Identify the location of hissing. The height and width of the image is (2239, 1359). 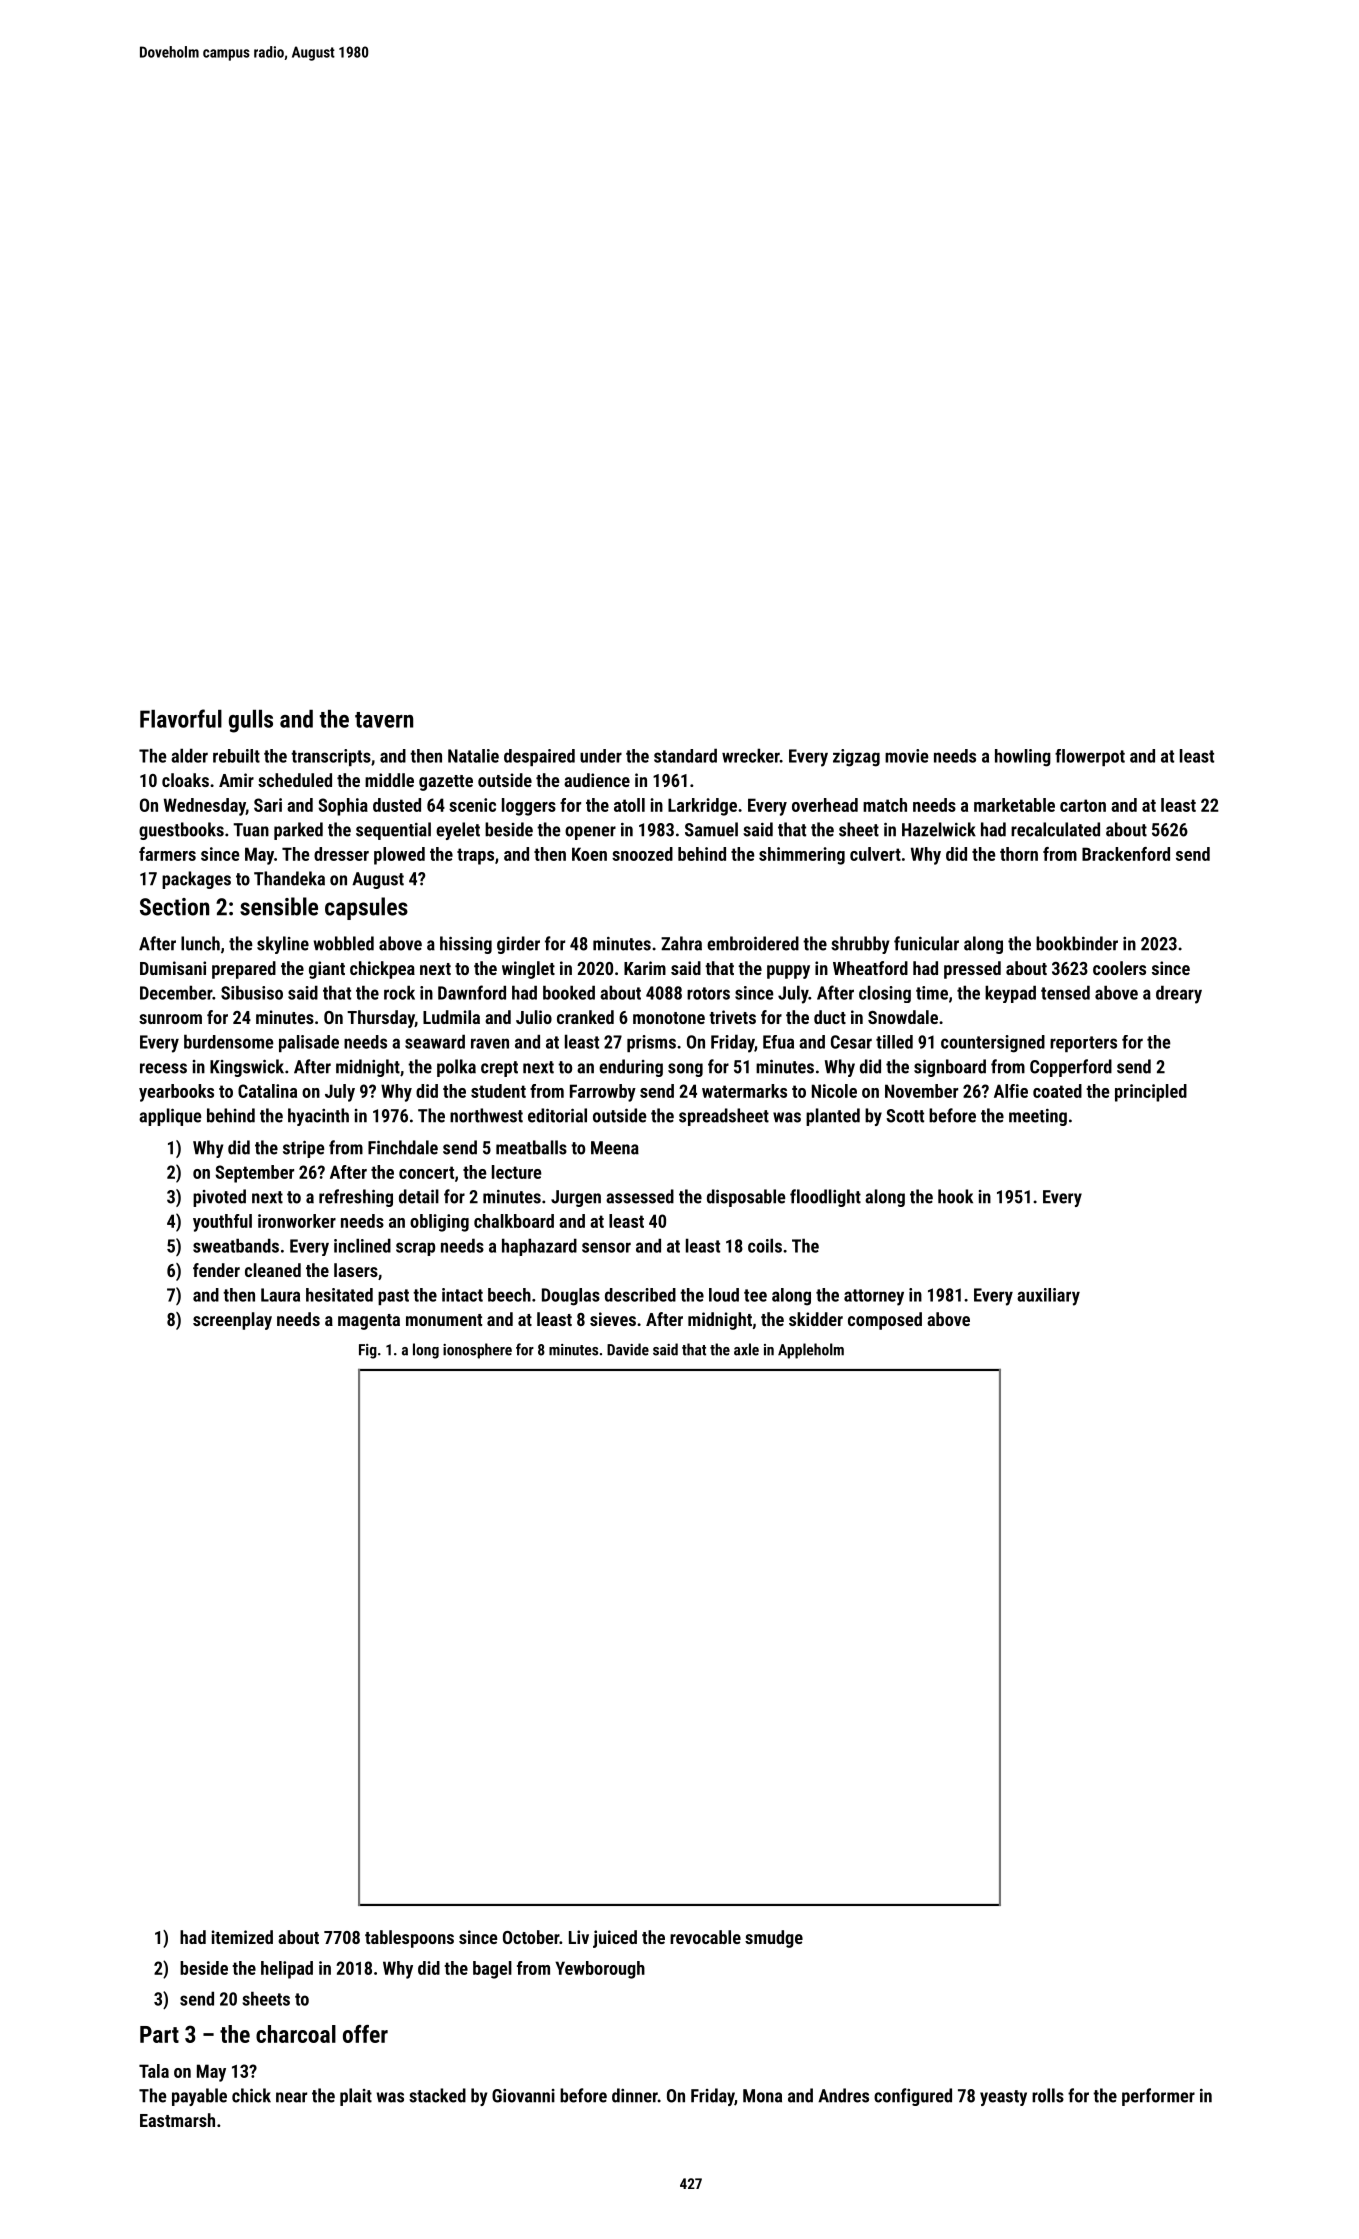
(466, 945).
